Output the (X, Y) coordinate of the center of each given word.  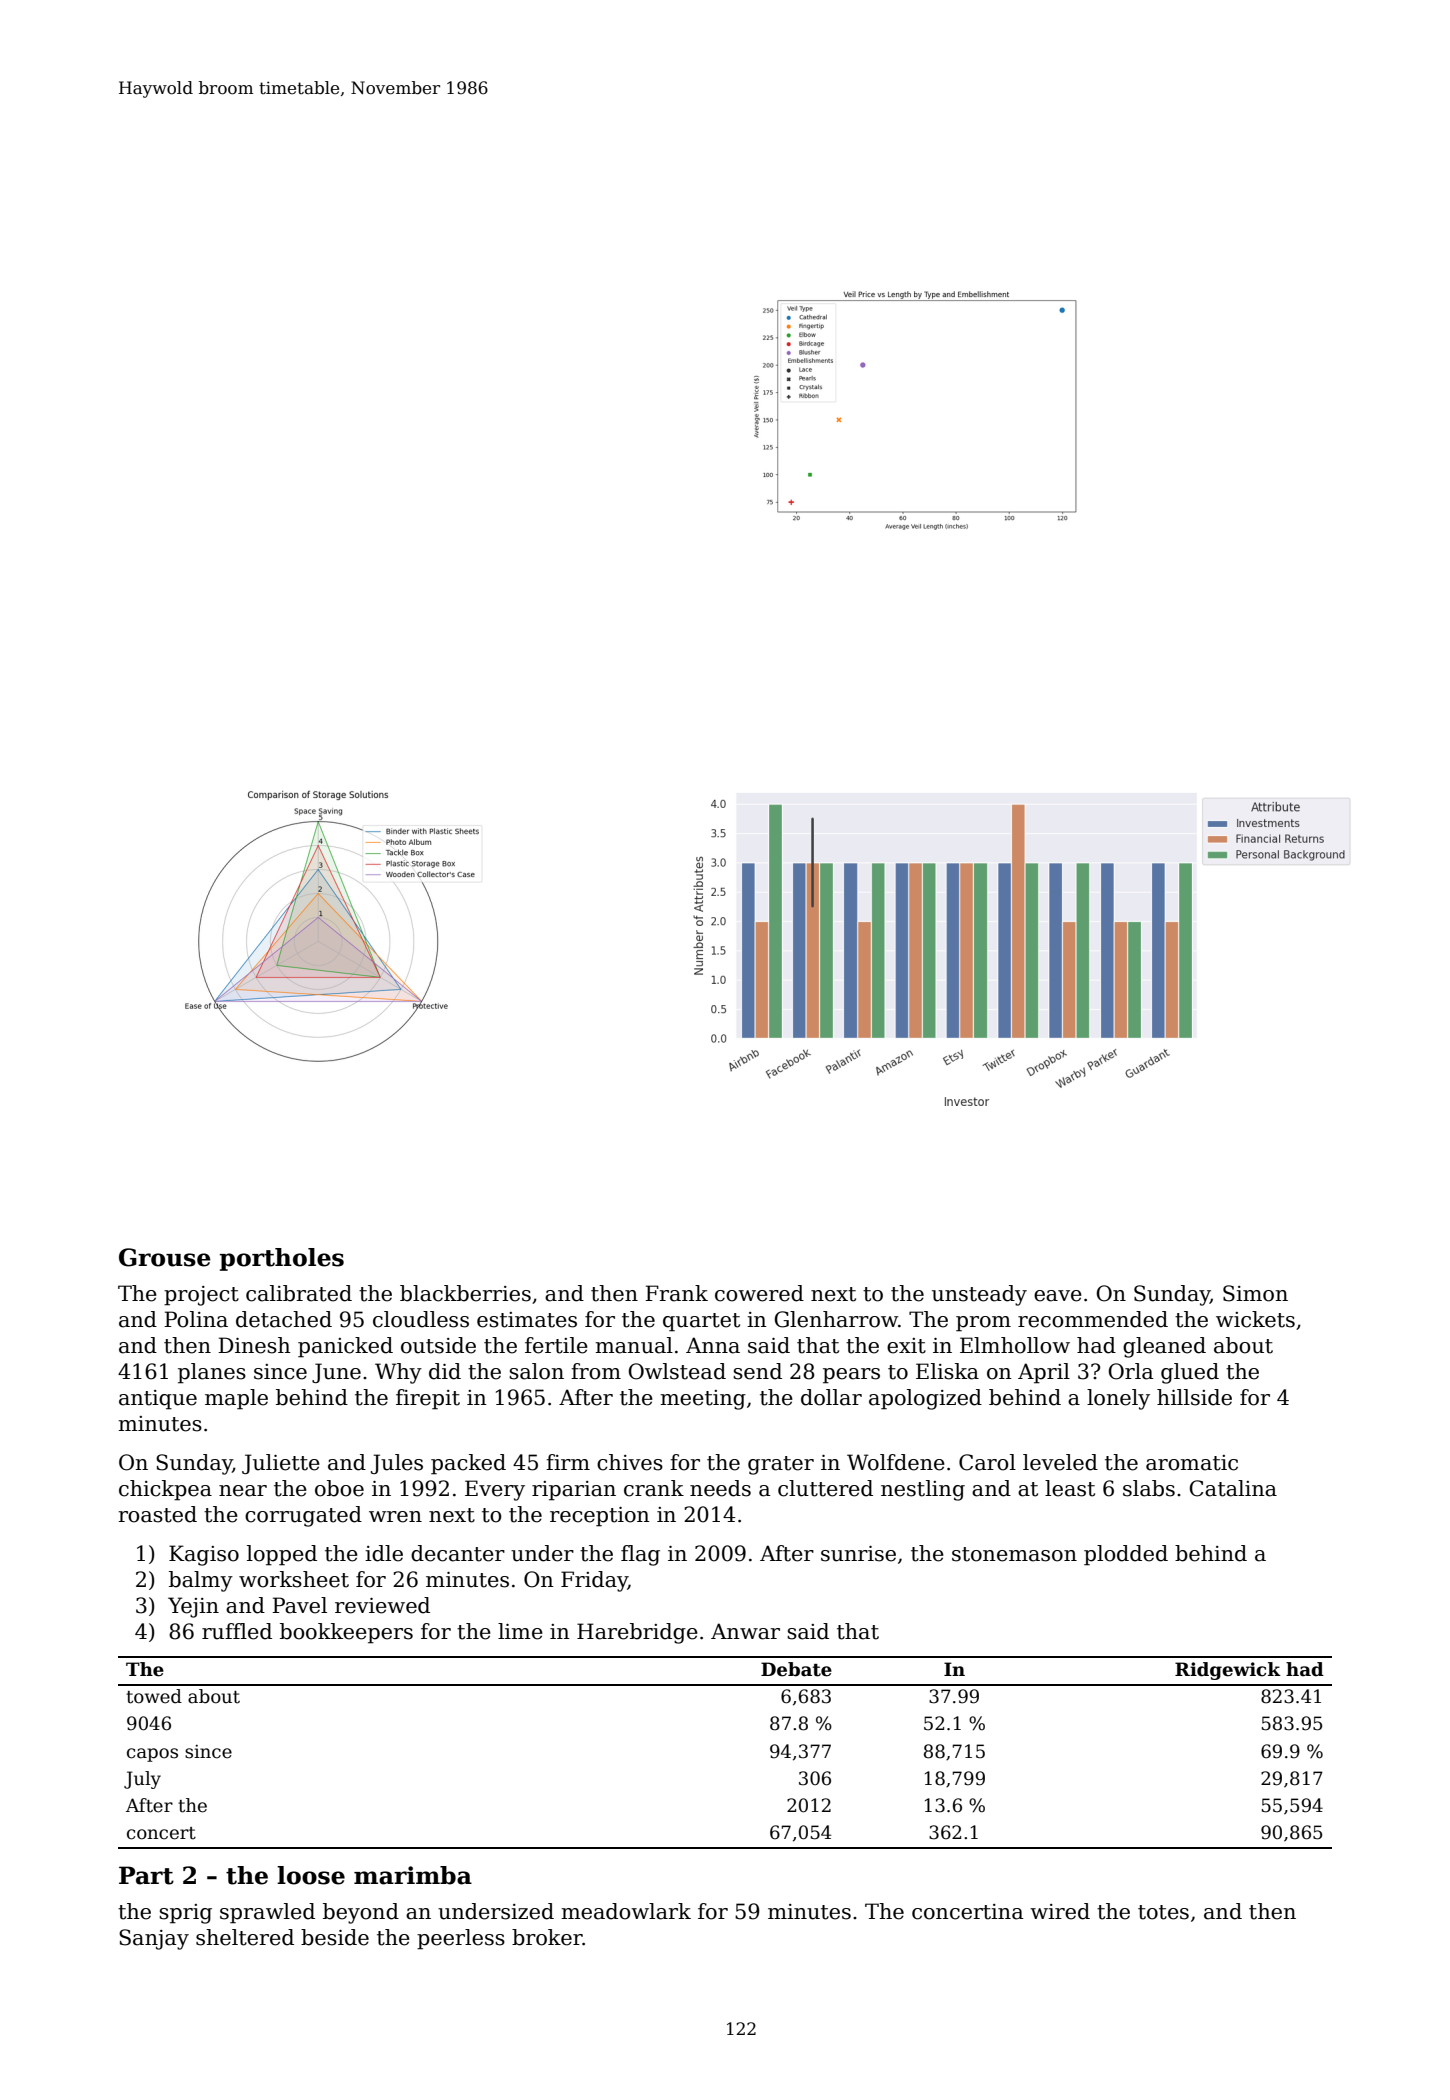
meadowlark (626, 1911)
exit (906, 1346)
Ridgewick (1228, 1671)
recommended (1093, 1319)
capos (152, 1755)
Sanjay (154, 1939)
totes (1163, 1912)
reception (600, 1517)
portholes (282, 1259)
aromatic (1192, 1463)
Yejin (193, 1607)
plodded (1126, 1555)
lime (520, 1631)
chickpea (165, 1490)
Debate (796, 1669)
